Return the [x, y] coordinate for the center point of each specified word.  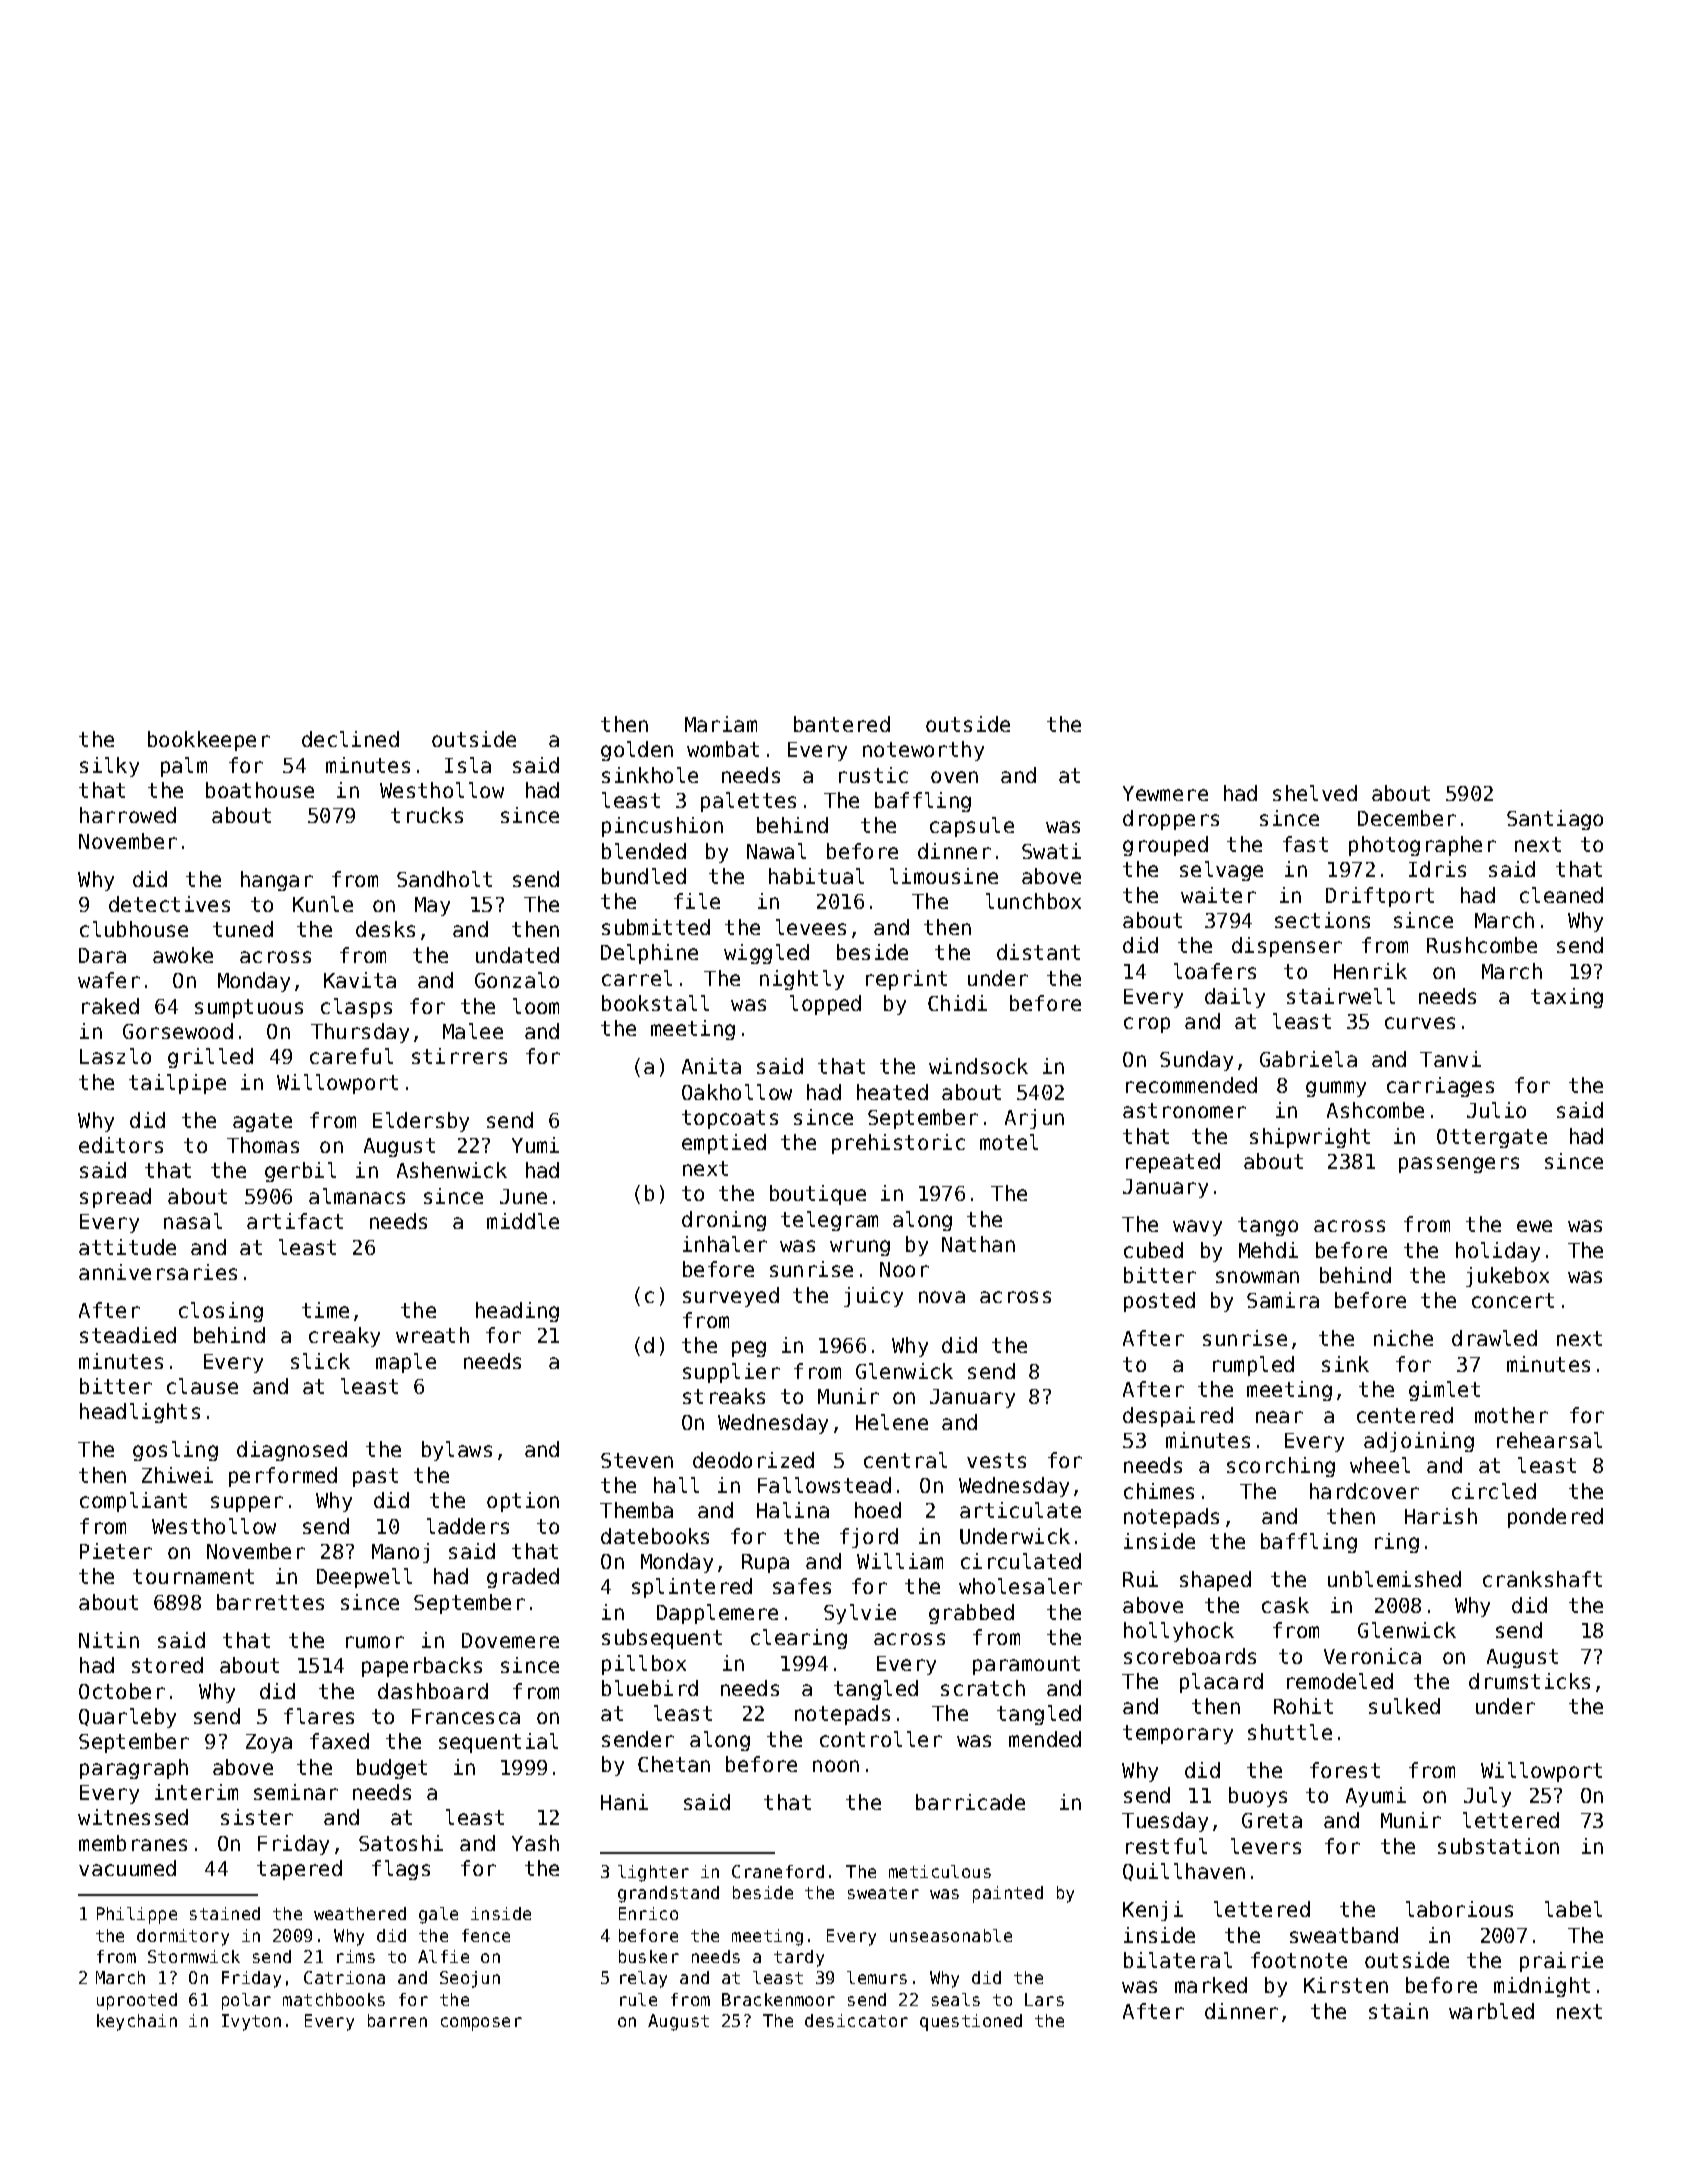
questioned [971, 2022]
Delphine [649, 954]
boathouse [260, 790]
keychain [137, 2022]
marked [1211, 1985]
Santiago [1555, 820]
